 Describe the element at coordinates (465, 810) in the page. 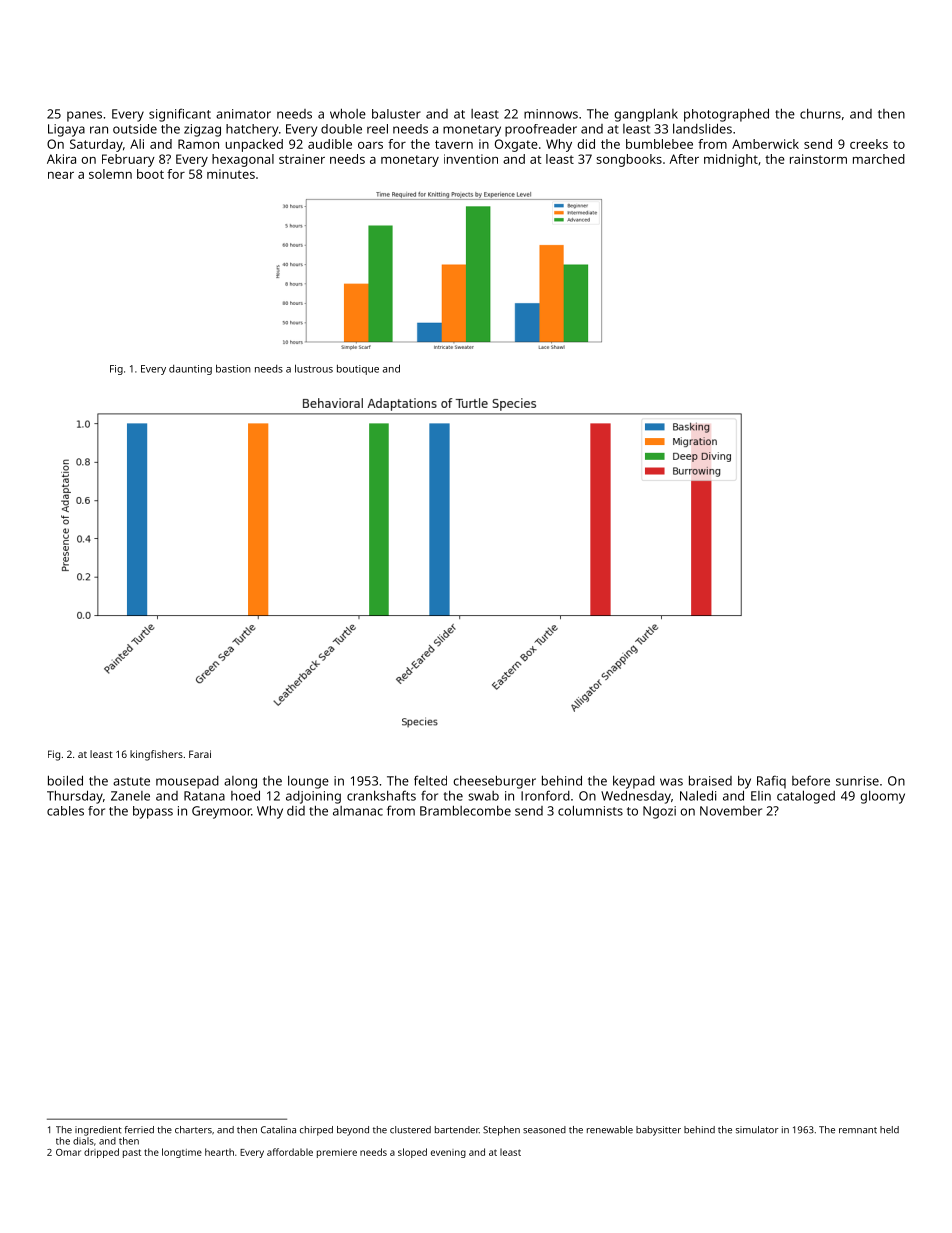

I see `Bramblecombe` at that location.
